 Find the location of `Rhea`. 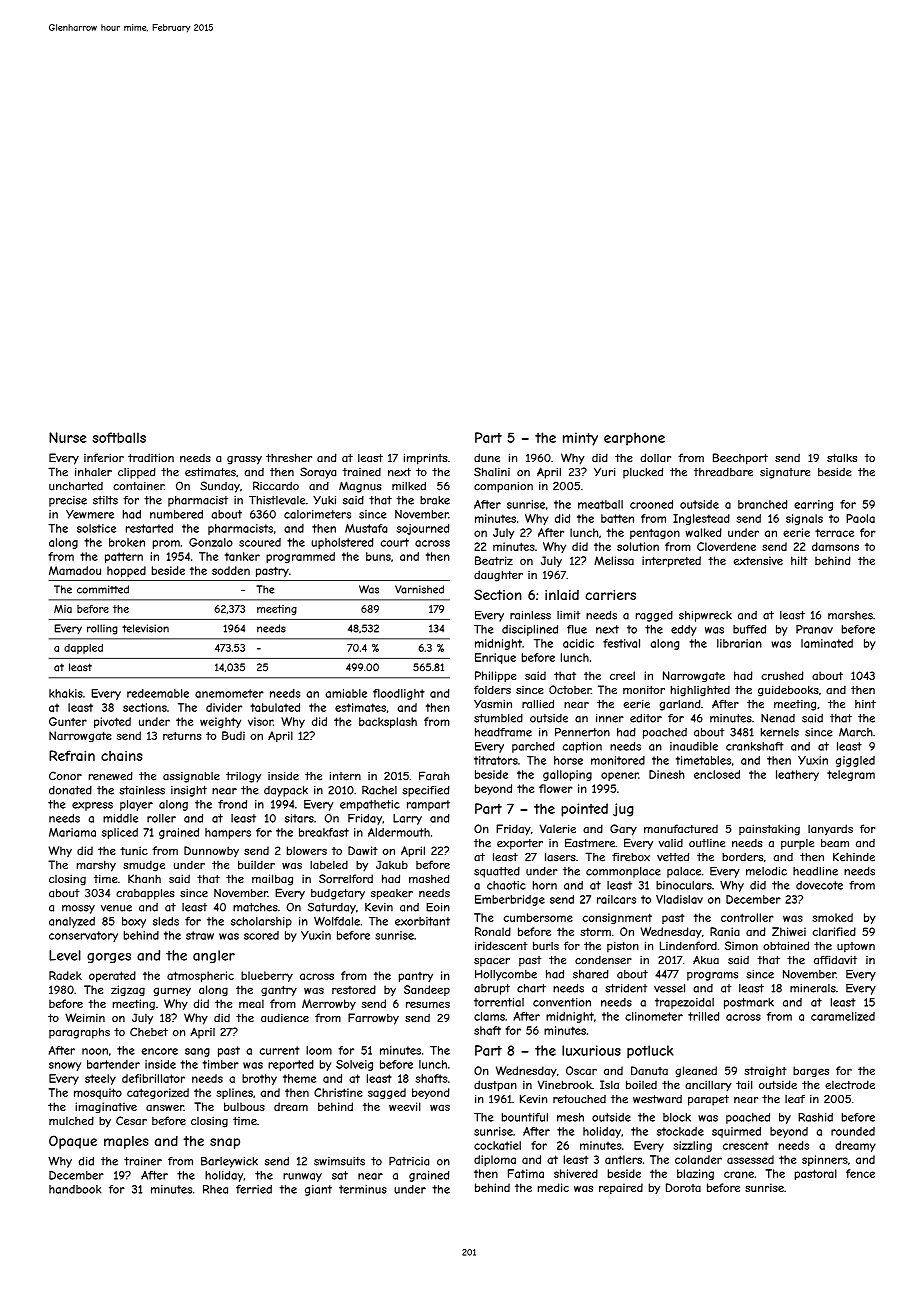

Rhea is located at coordinates (215, 1189).
